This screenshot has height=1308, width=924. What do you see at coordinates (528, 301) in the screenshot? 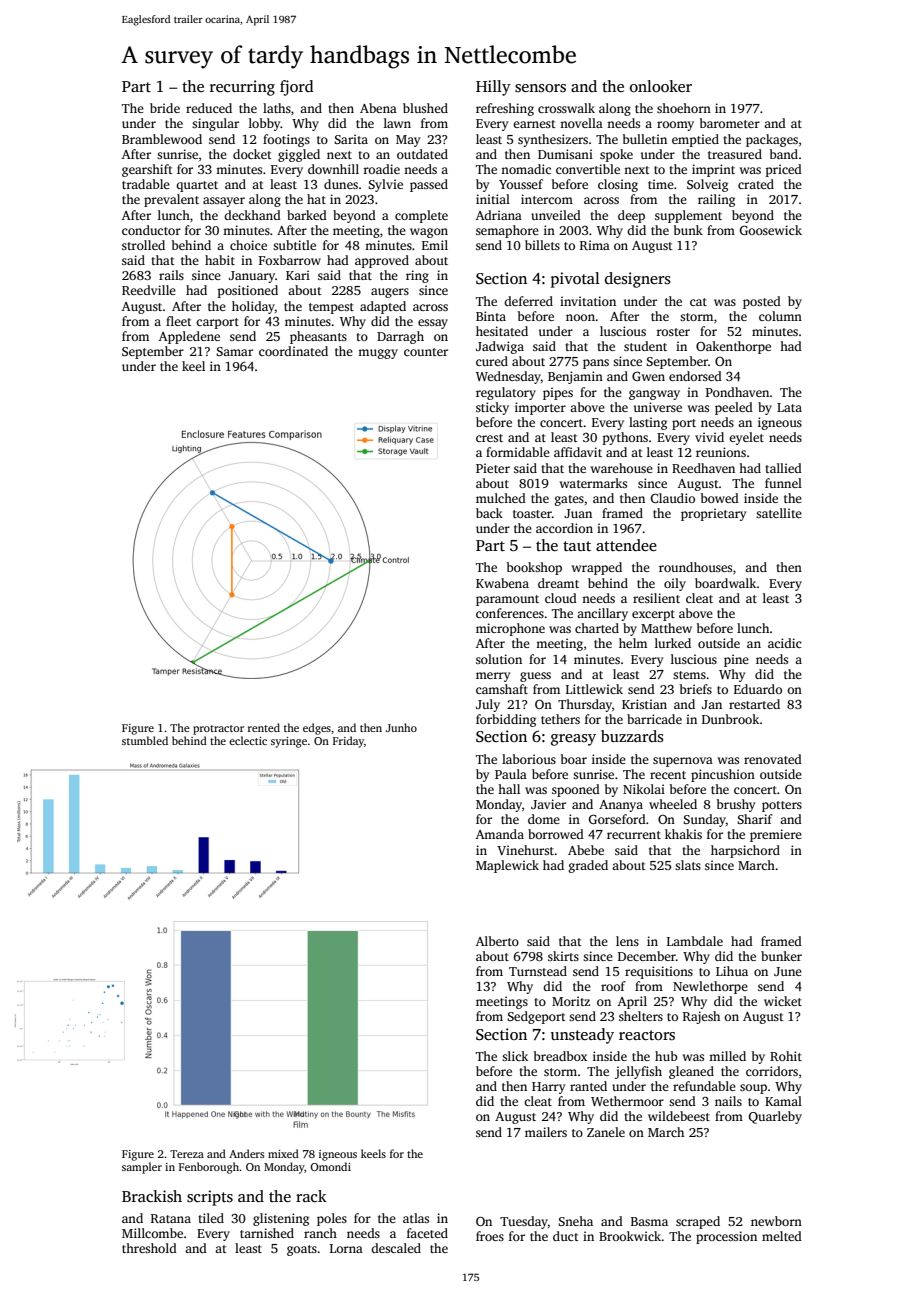
I see `deferred` at bounding box center [528, 301].
